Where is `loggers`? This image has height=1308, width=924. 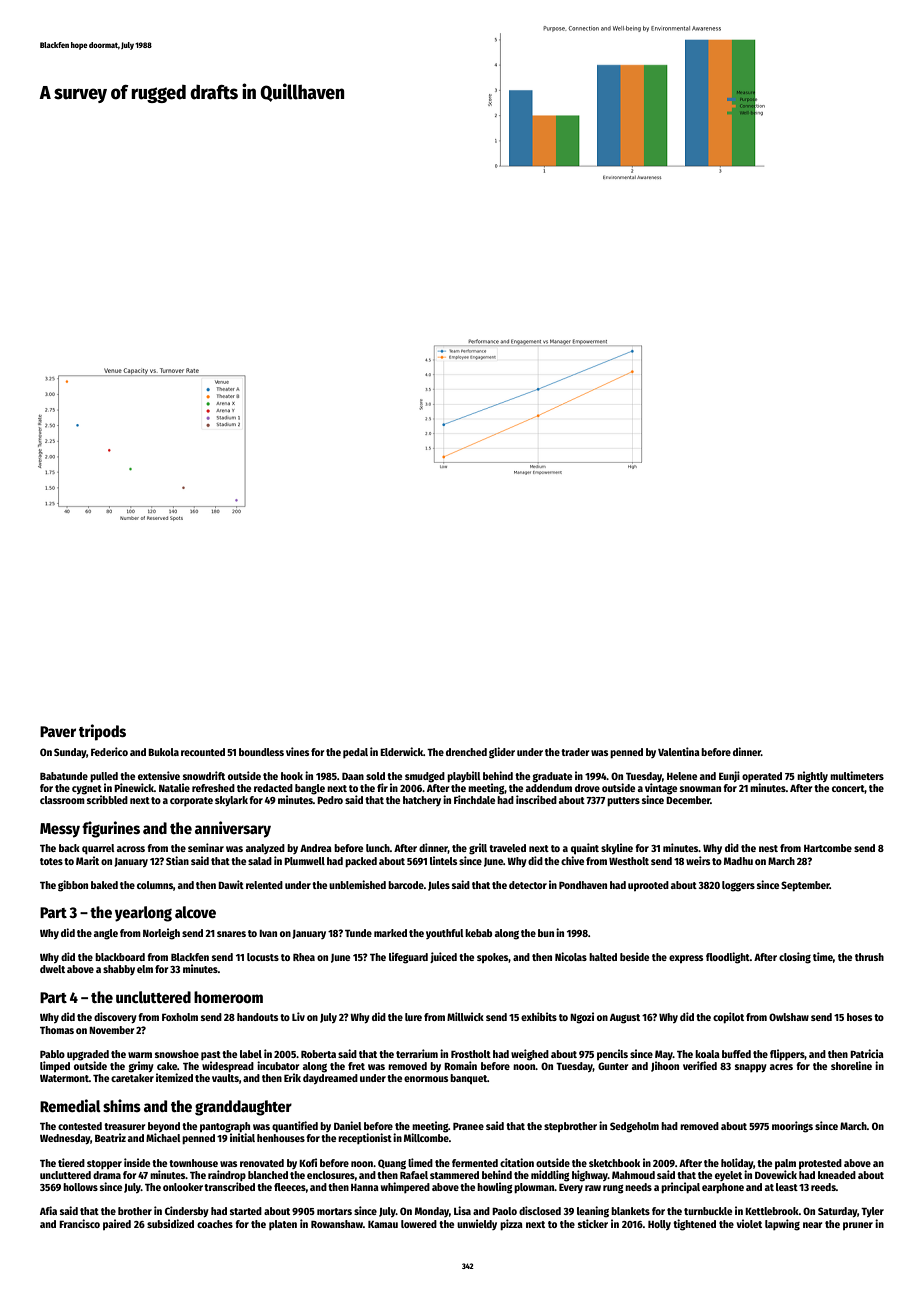 loggers is located at coordinates (738, 886).
